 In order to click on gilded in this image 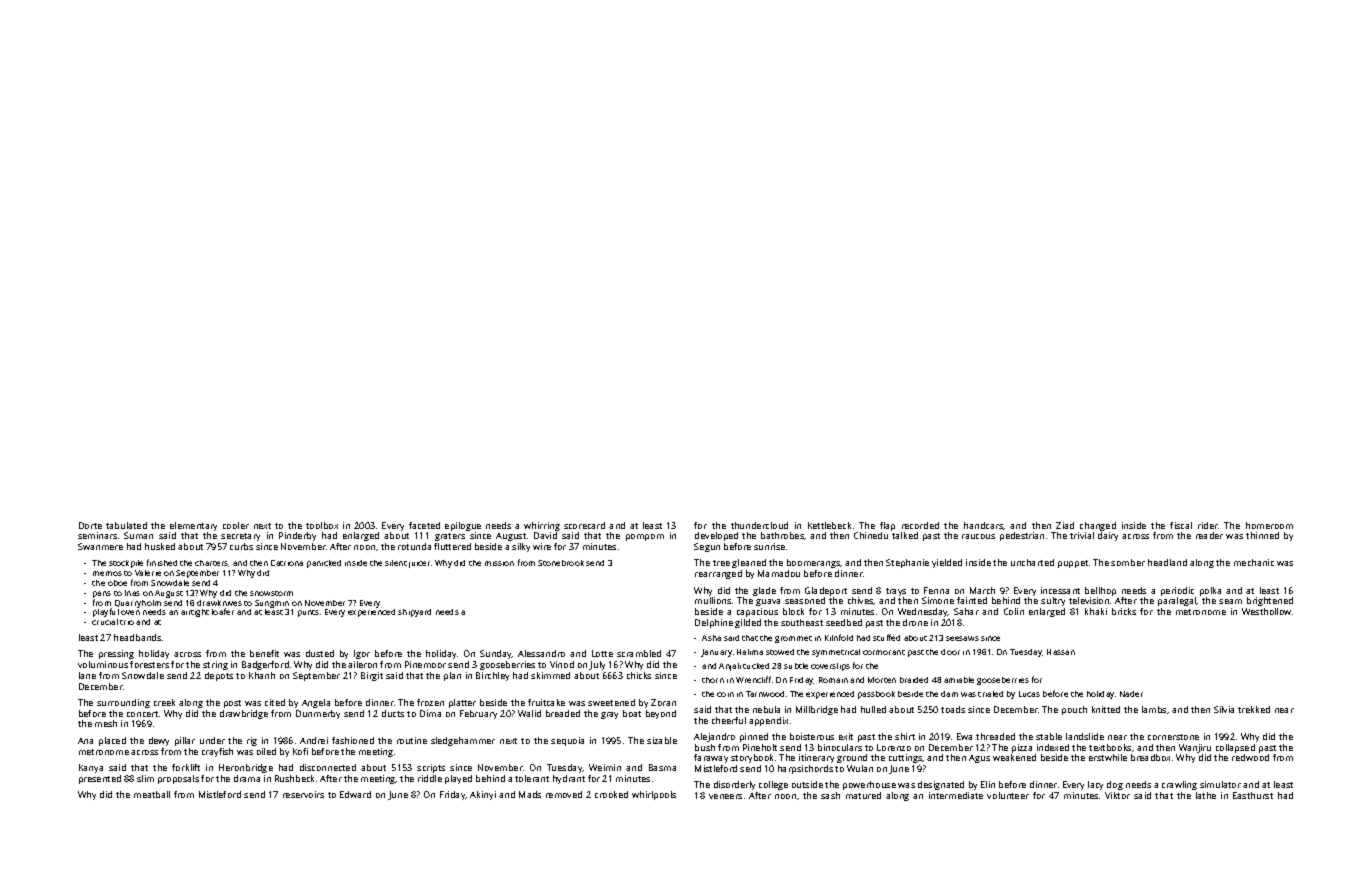, I will do `click(748, 623)`.
